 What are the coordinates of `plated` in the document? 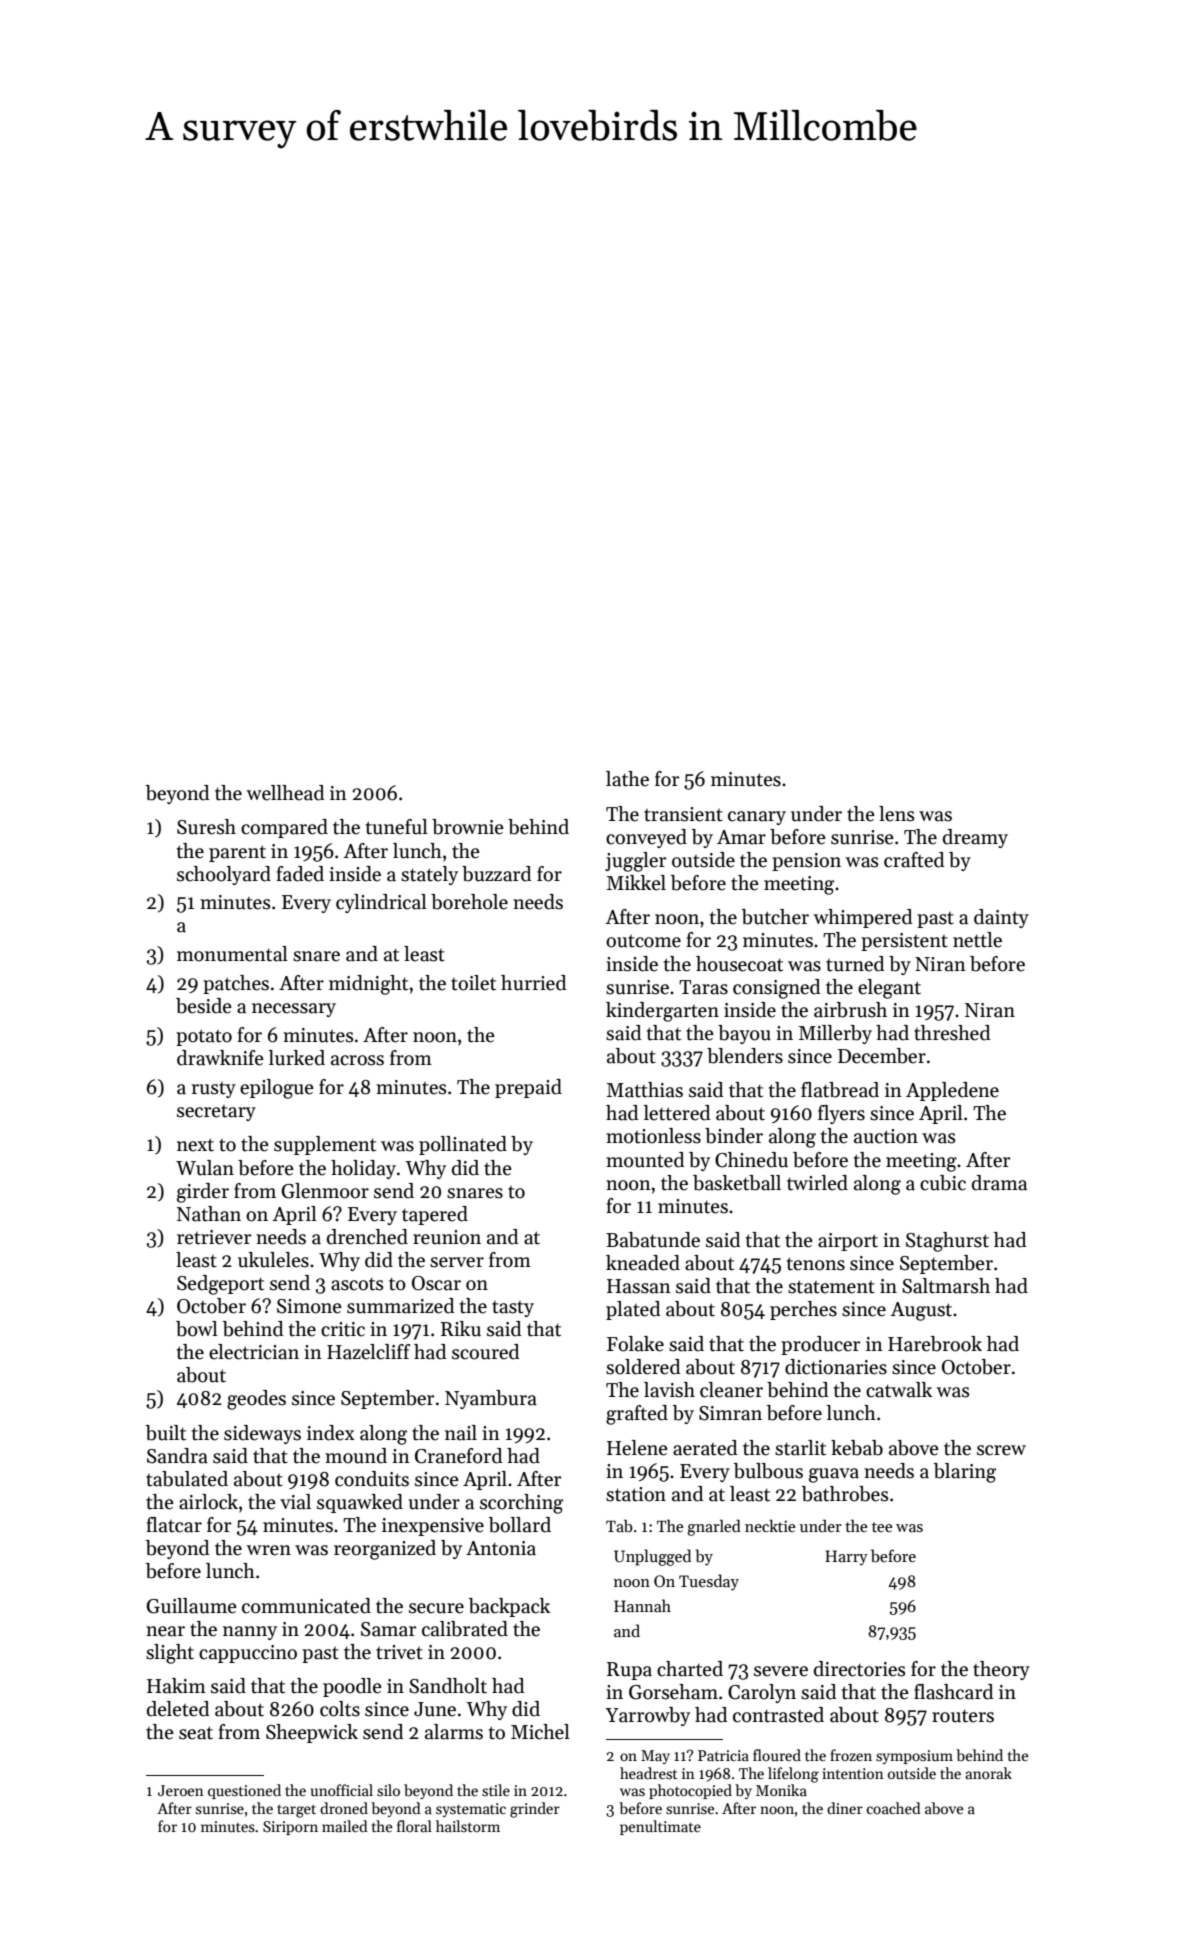 It's located at (633, 1310).
